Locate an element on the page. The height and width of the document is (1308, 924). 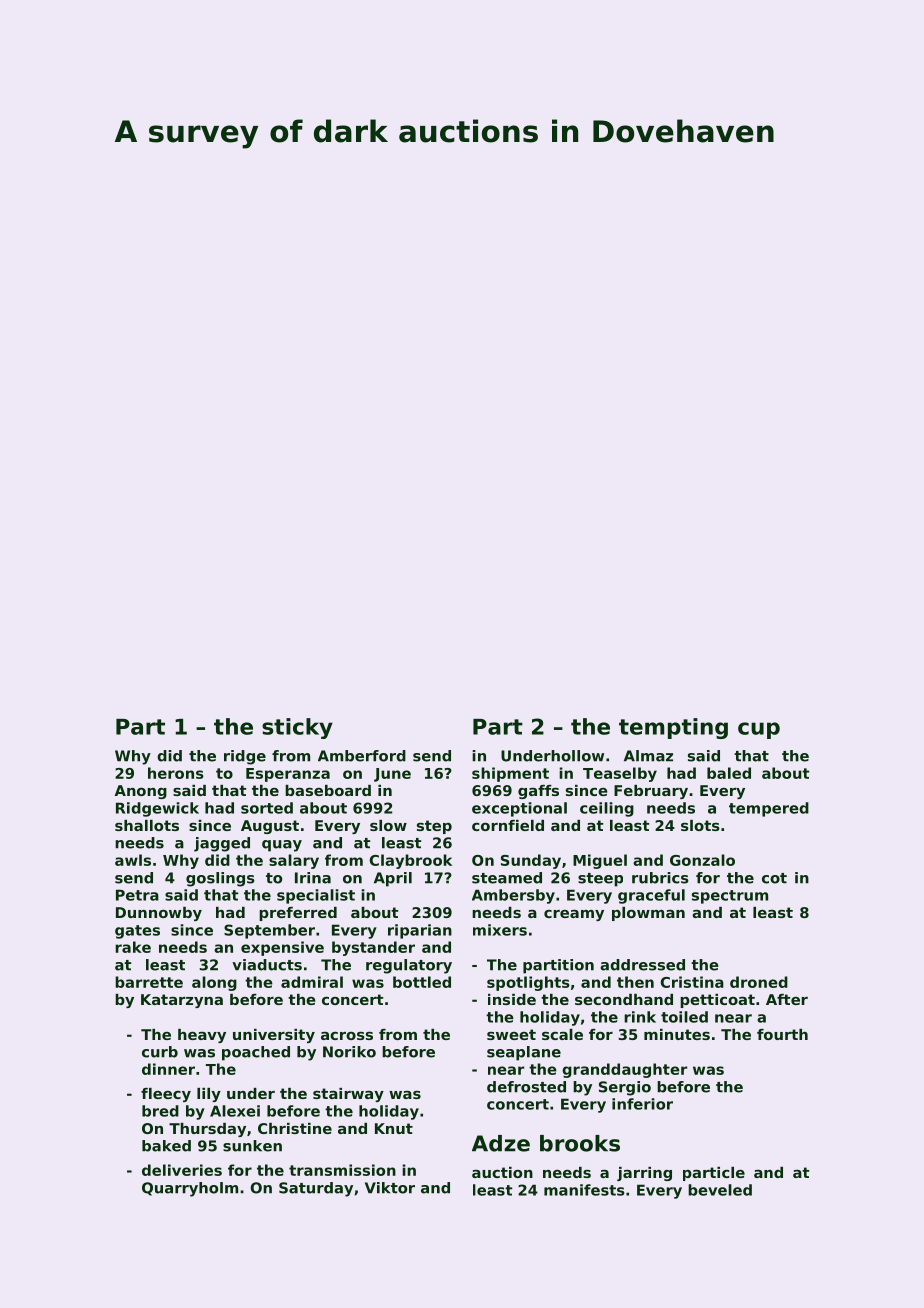
curb is located at coordinates (160, 1052).
